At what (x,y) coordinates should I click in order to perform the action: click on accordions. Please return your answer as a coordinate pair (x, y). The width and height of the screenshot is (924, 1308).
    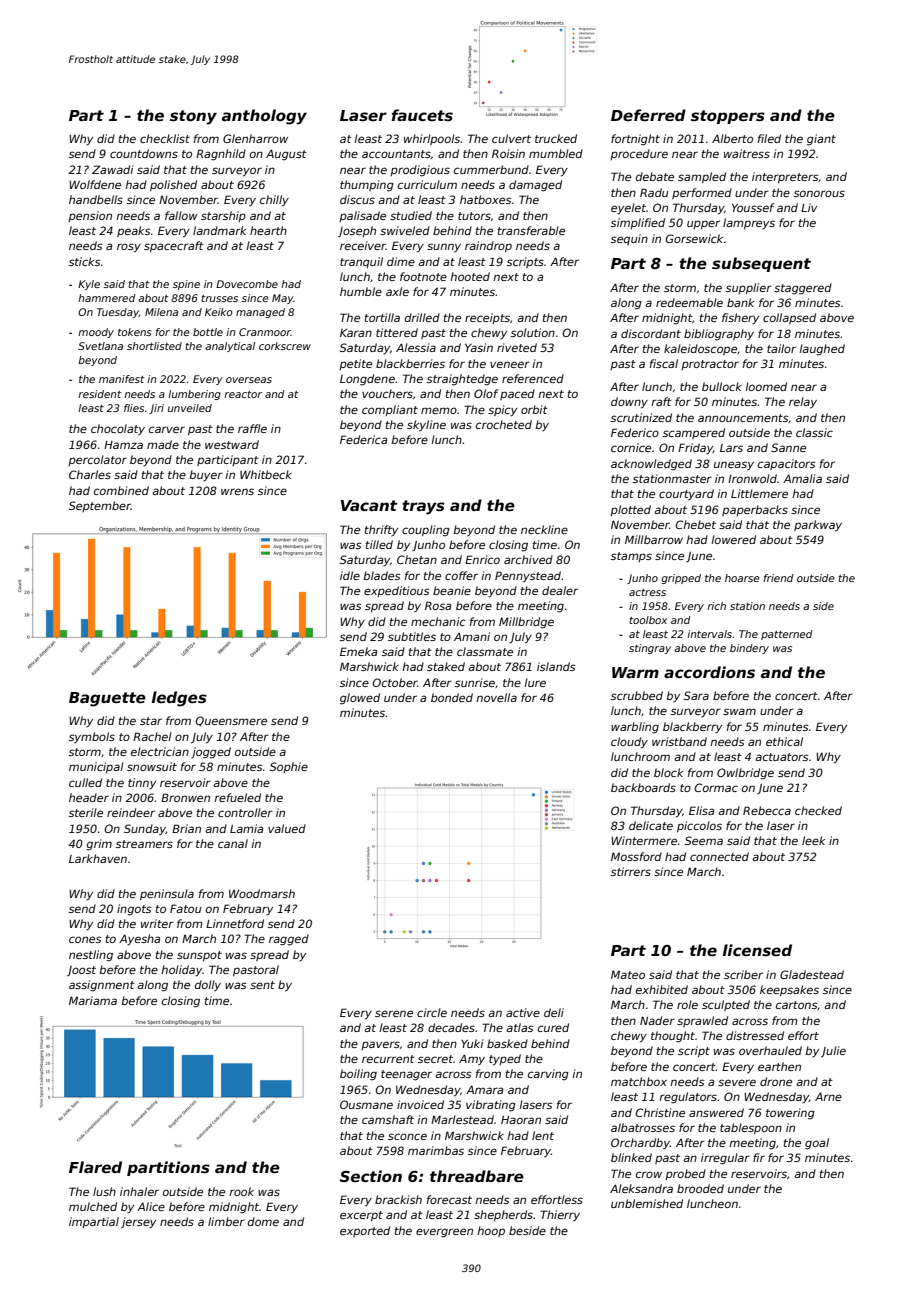
    Looking at the image, I should click on (709, 672).
